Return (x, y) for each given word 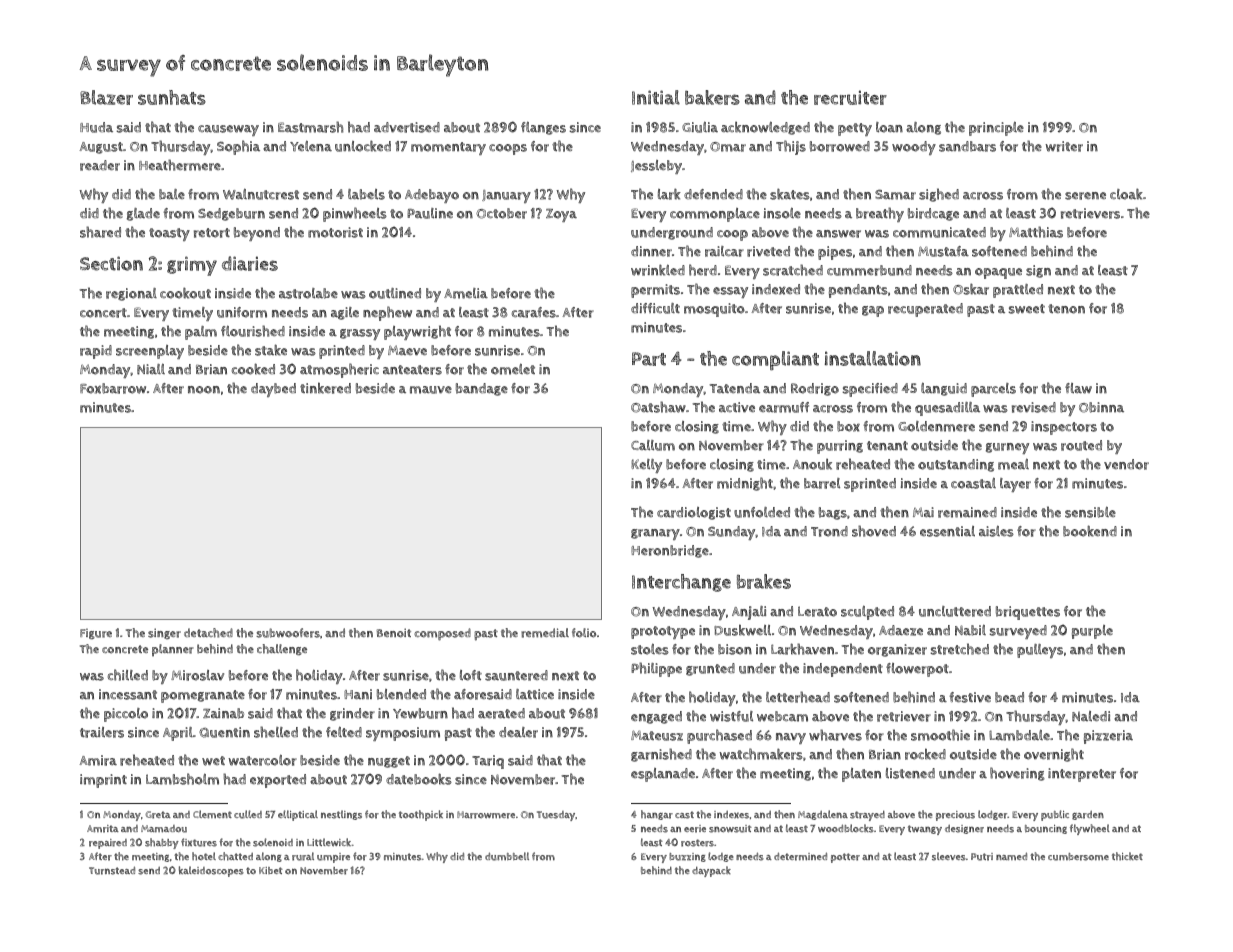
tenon (1066, 309)
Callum (653, 445)
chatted (235, 856)
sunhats (172, 97)
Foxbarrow (113, 388)
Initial (656, 97)
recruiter (850, 97)
